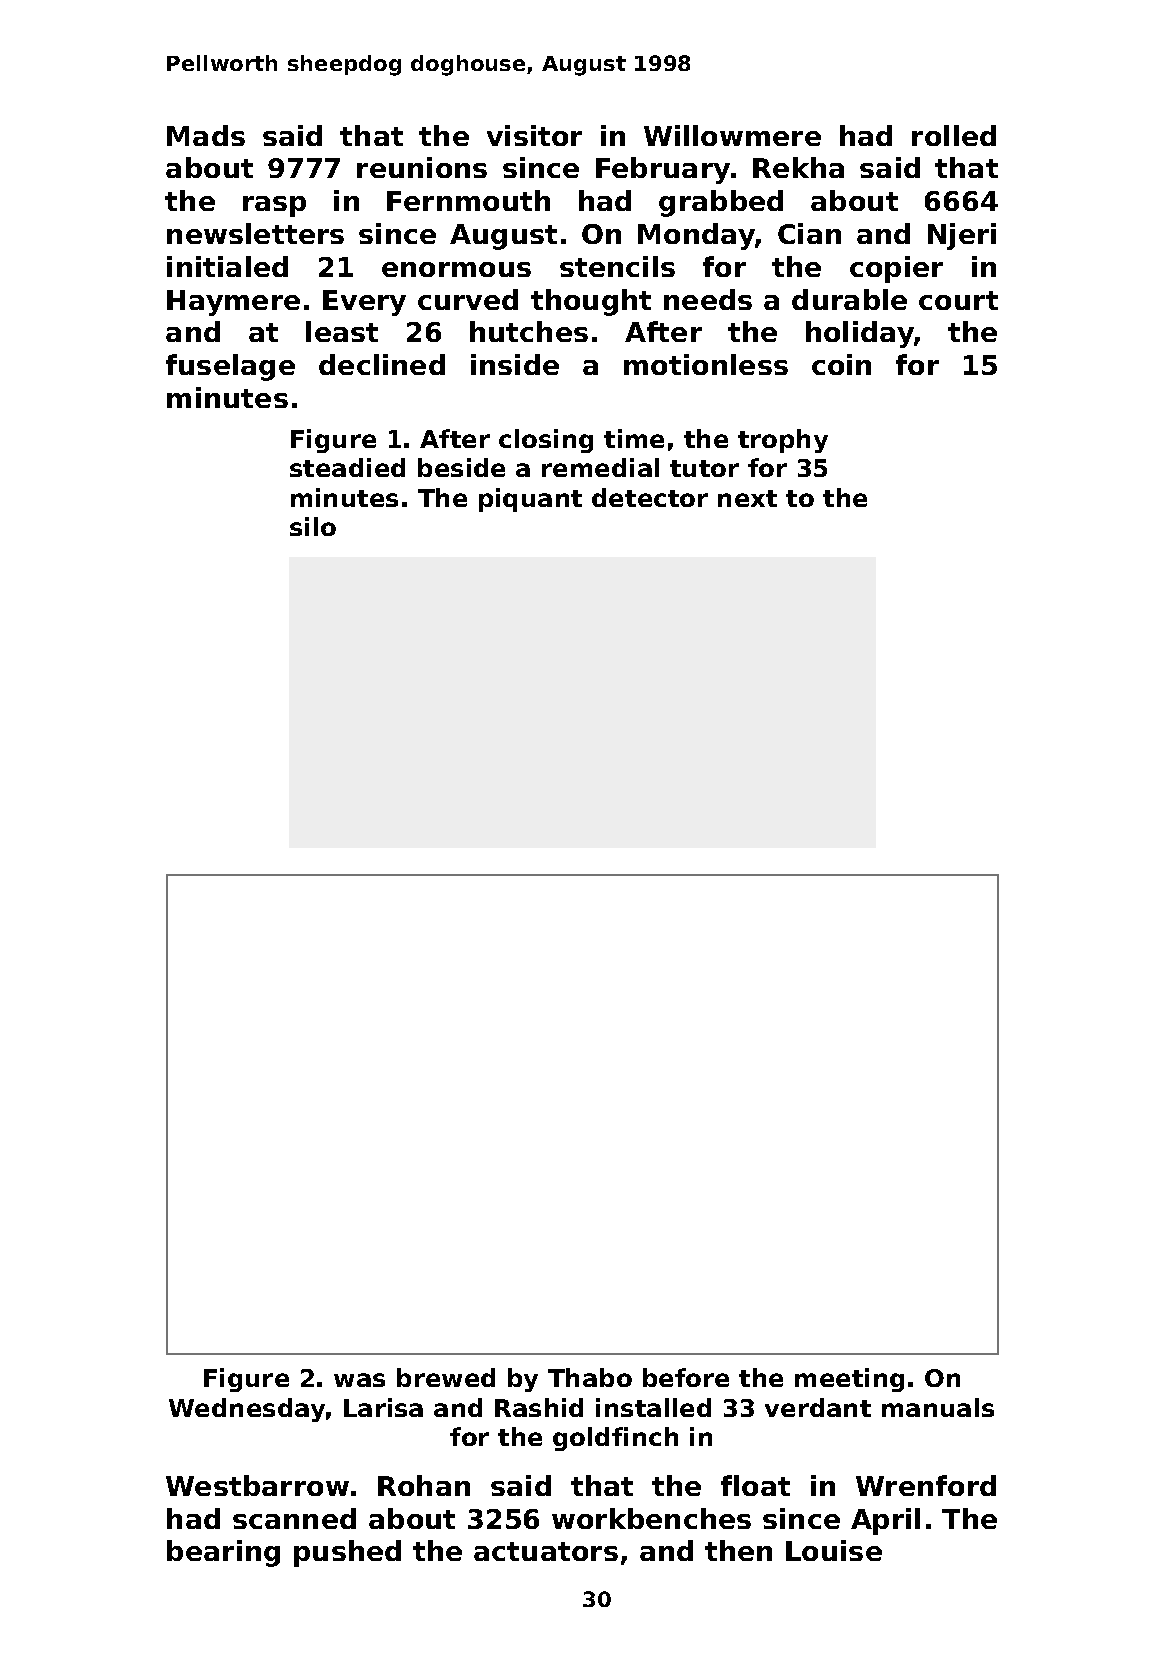 The height and width of the page is (1654, 1165). What do you see at coordinates (706, 364) in the page?
I see `motionless` at bounding box center [706, 364].
